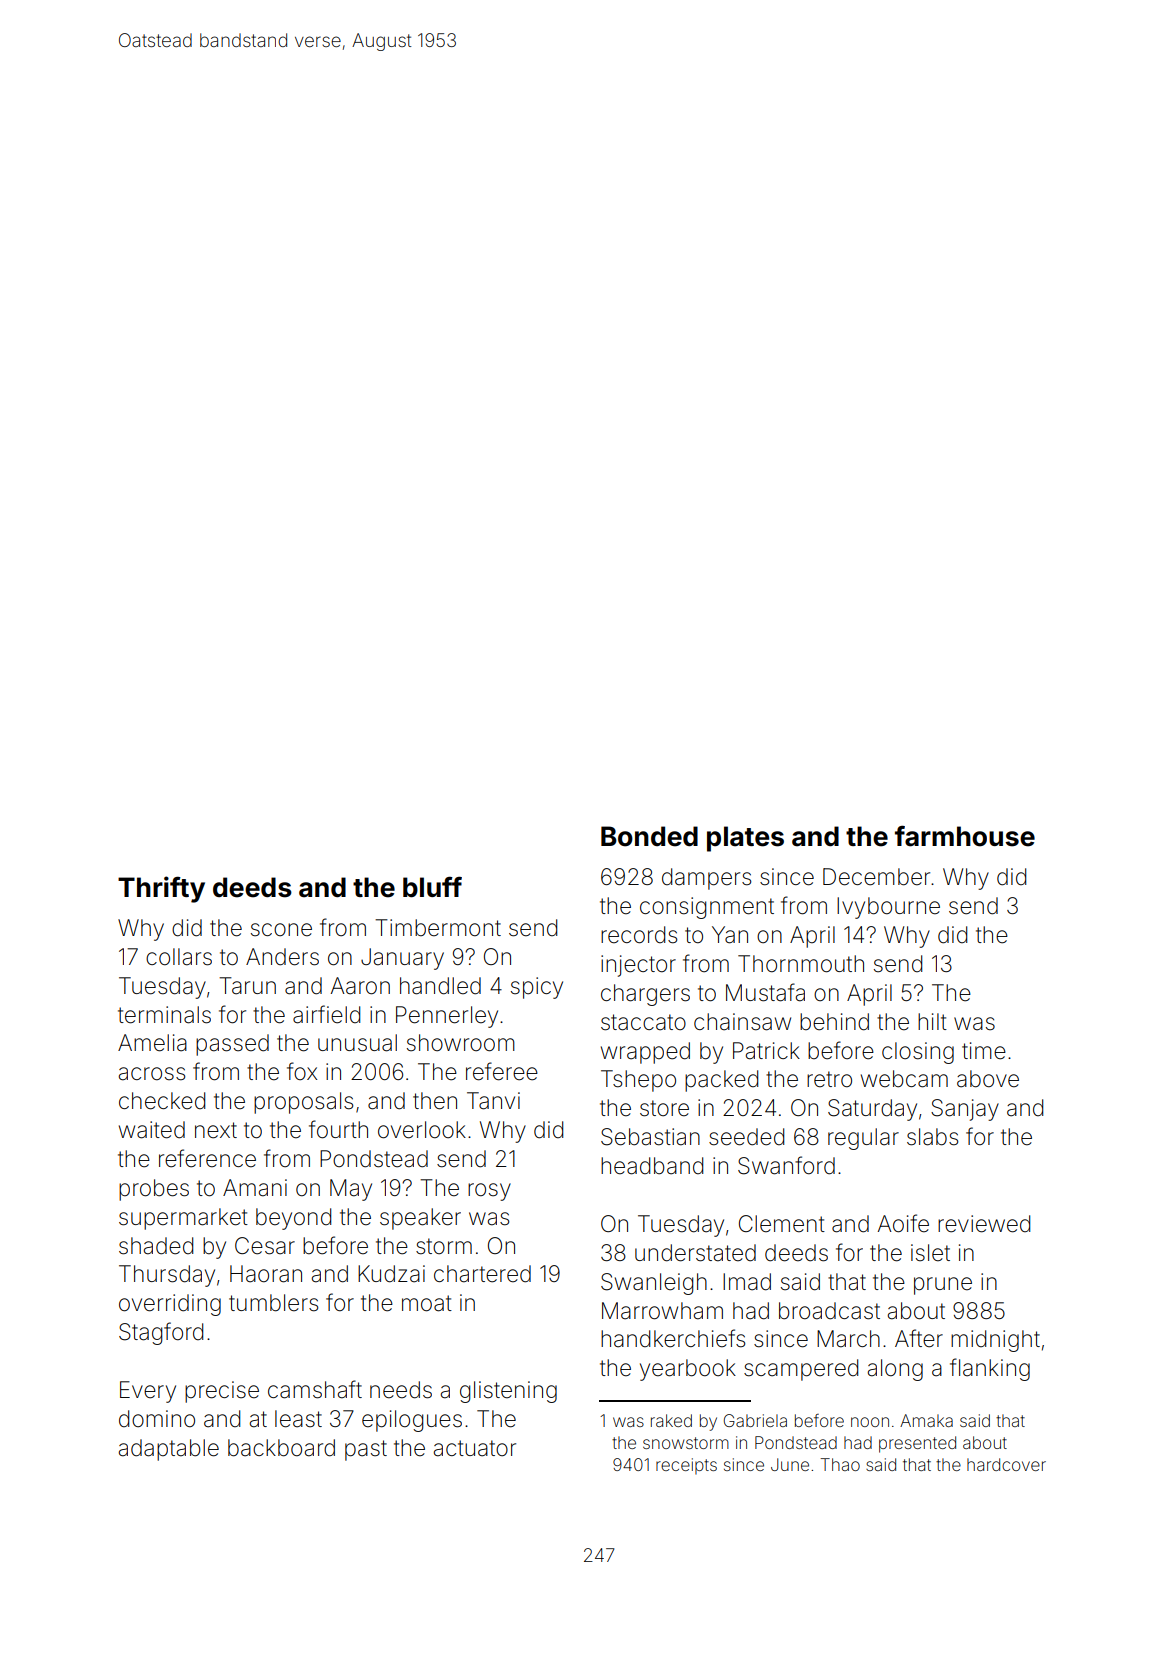 This document has height=1654, width=1165. Describe the element at coordinates (686, 1466) in the document. I see `receipts` at that location.
